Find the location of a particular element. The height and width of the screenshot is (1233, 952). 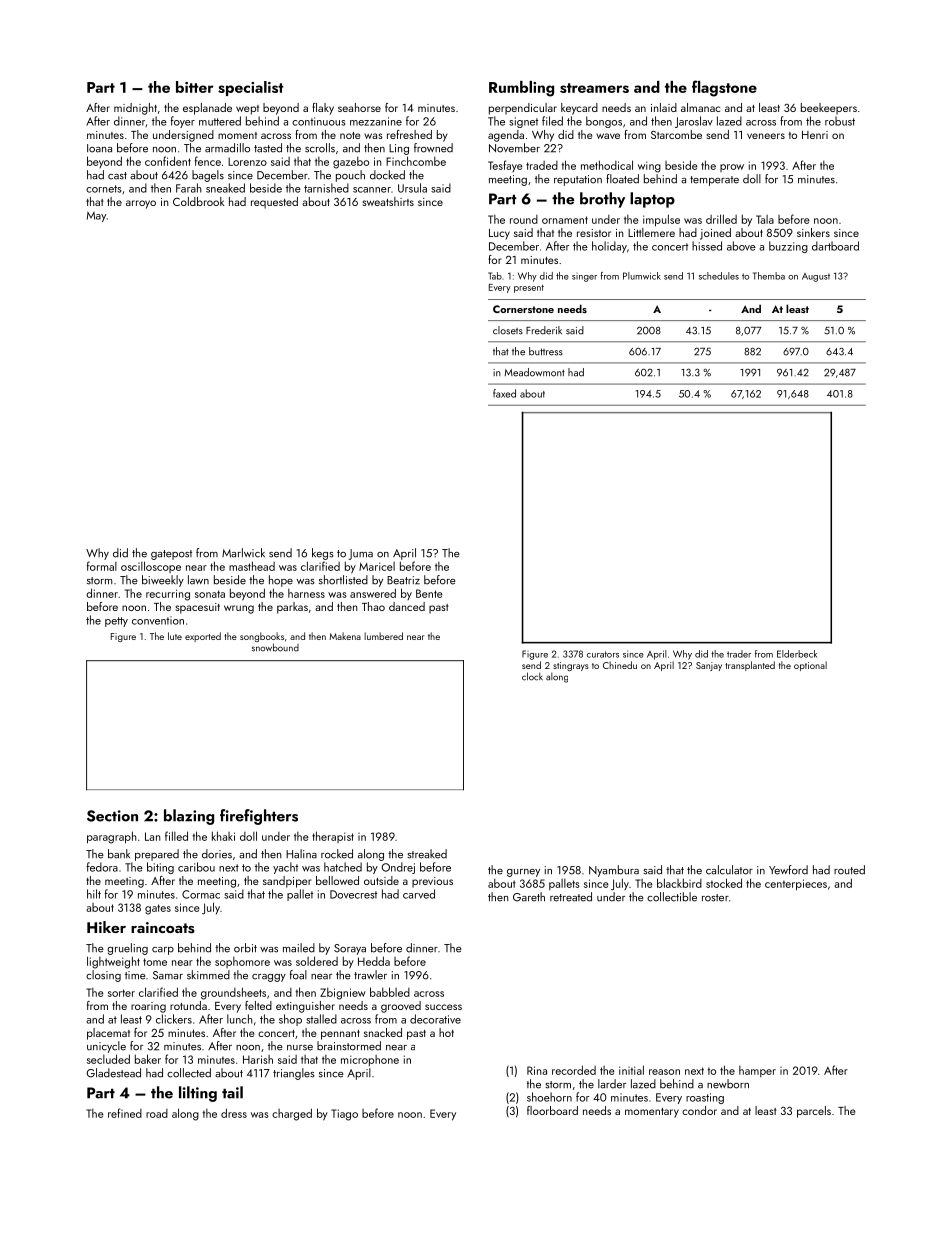

streamers is located at coordinates (594, 88).
